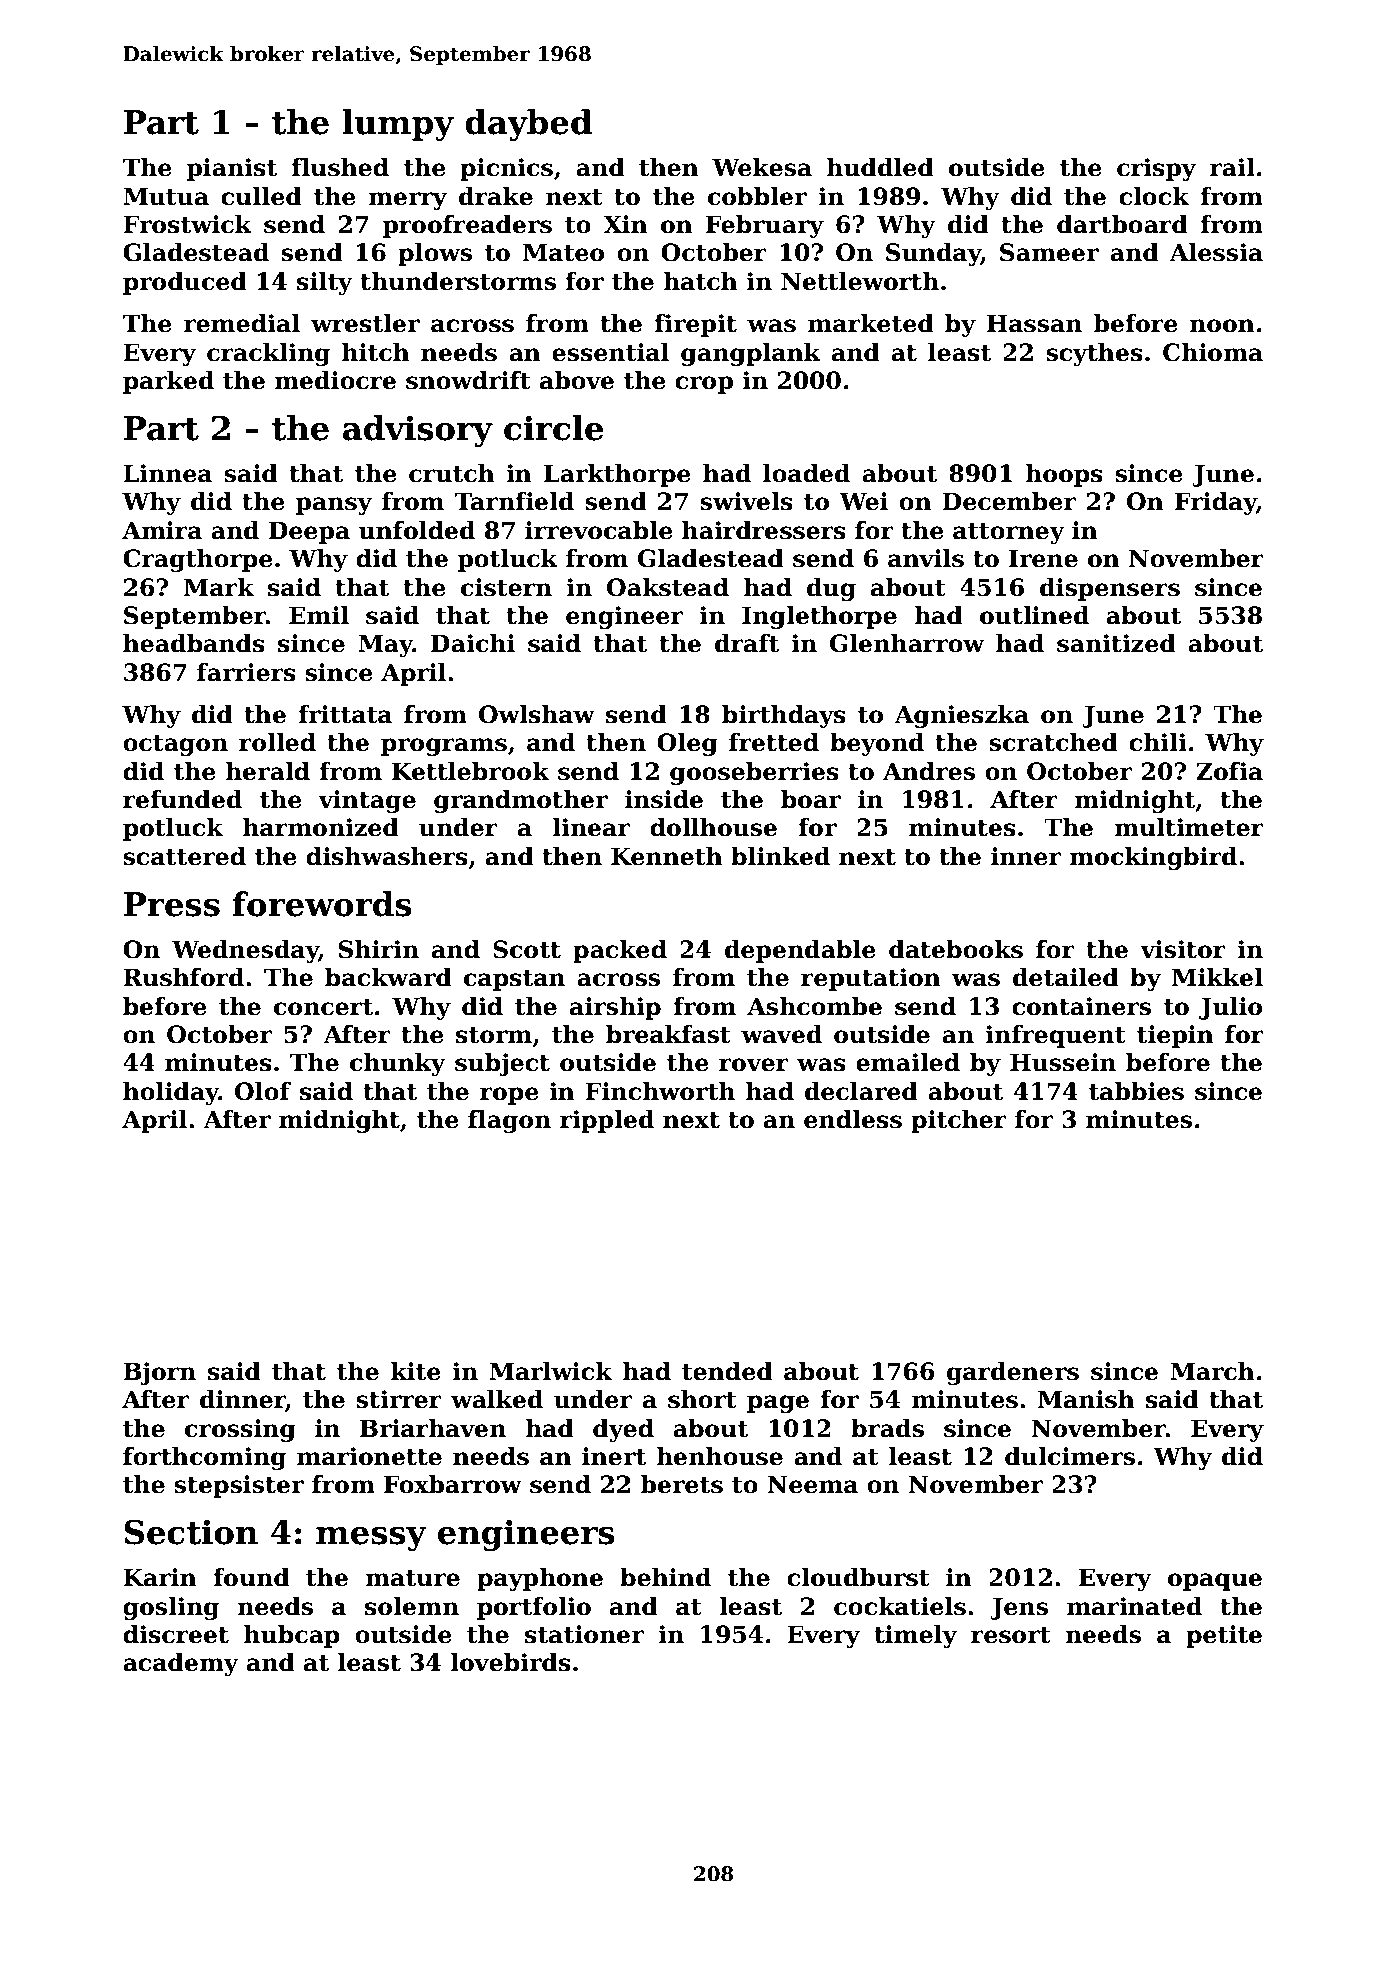 This document has height=1969, width=1386. I want to click on blinked, so click(780, 856).
